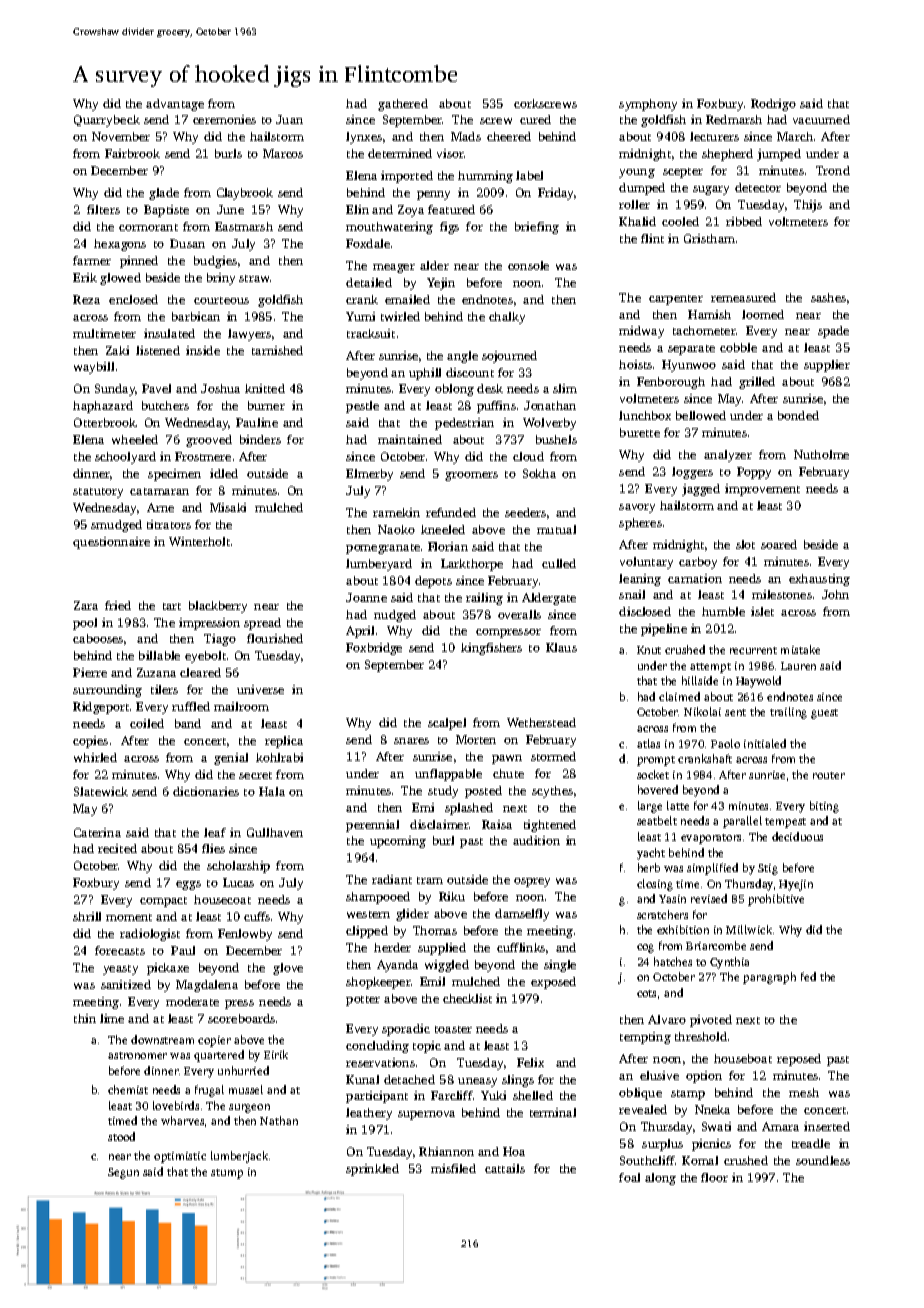 This screenshot has width=924, height=1308. Describe the element at coordinates (121, 1136) in the screenshot. I see `stood` at that location.
